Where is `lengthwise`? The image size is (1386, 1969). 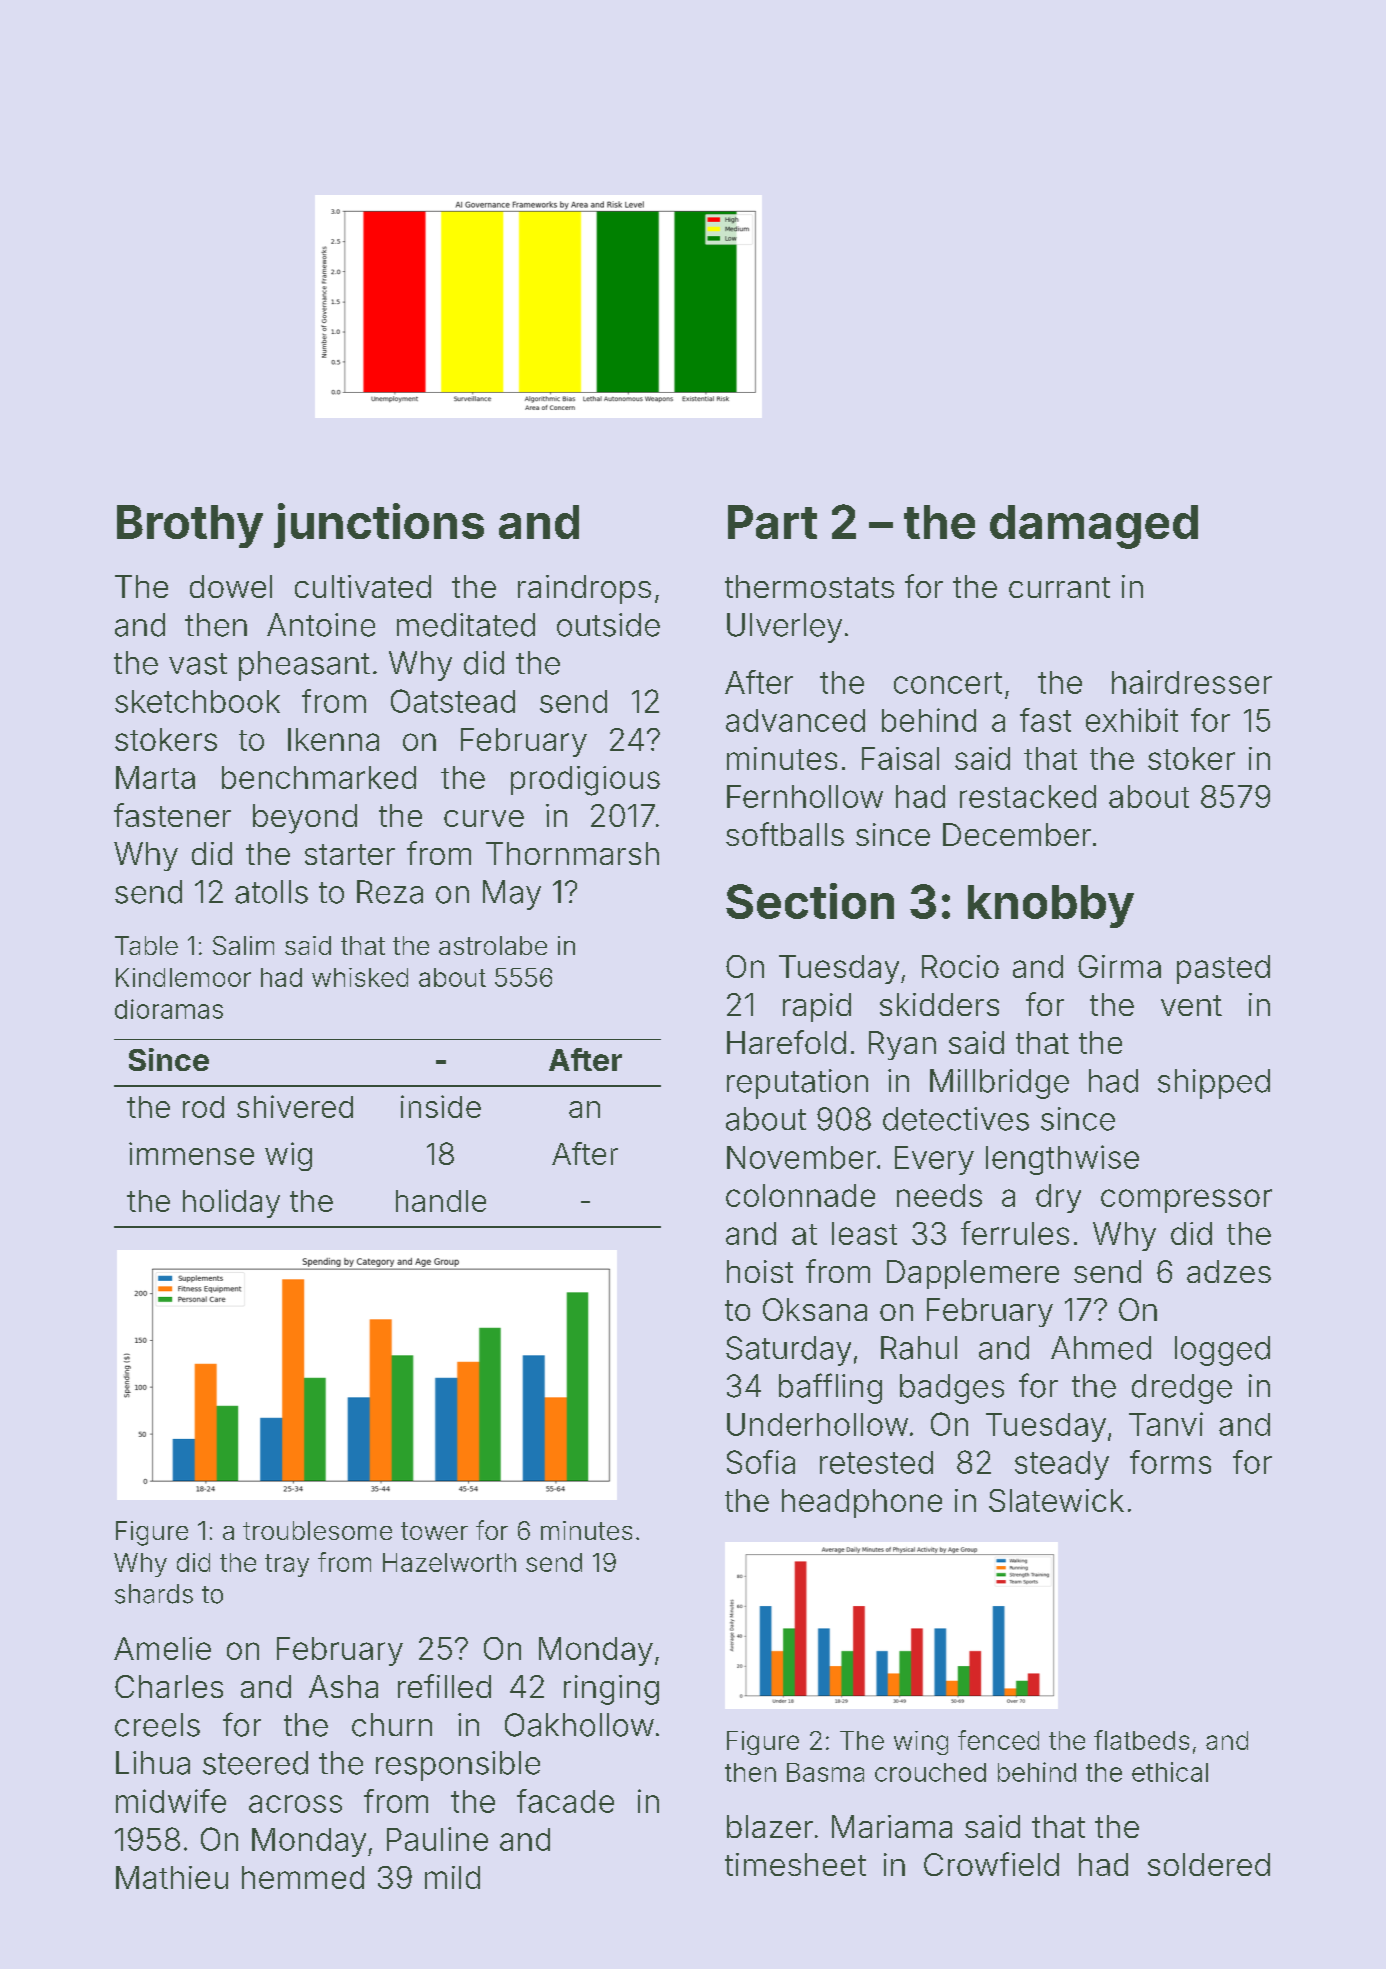 lengthwise is located at coordinates (1062, 1160).
